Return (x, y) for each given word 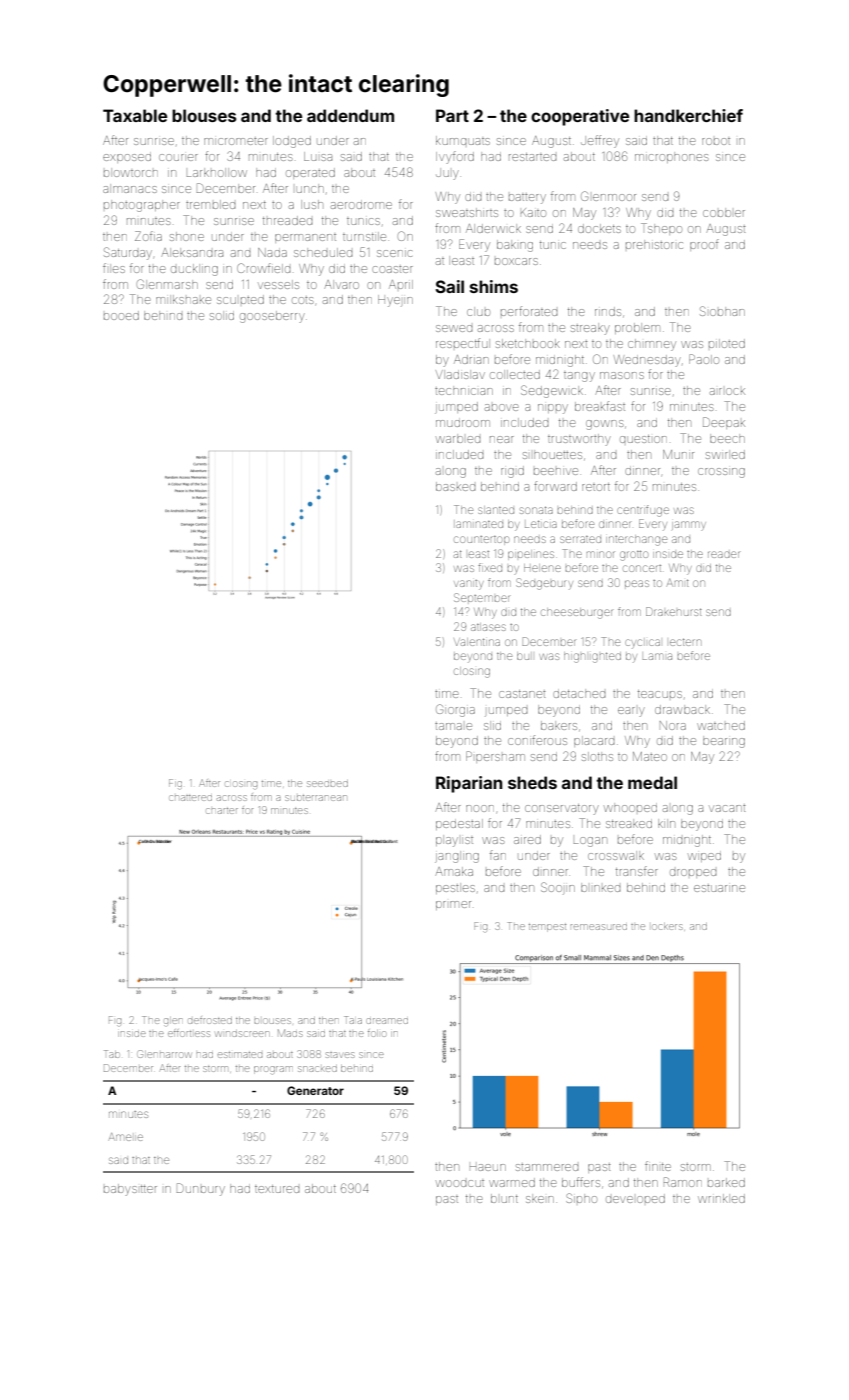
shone (187, 236)
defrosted (210, 1020)
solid (222, 315)
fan (498, 855)
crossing (721, 473)
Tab (112, 1054)
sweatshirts (467, 212)
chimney (652, 345)
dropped (693, 873)
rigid (512, 472)
